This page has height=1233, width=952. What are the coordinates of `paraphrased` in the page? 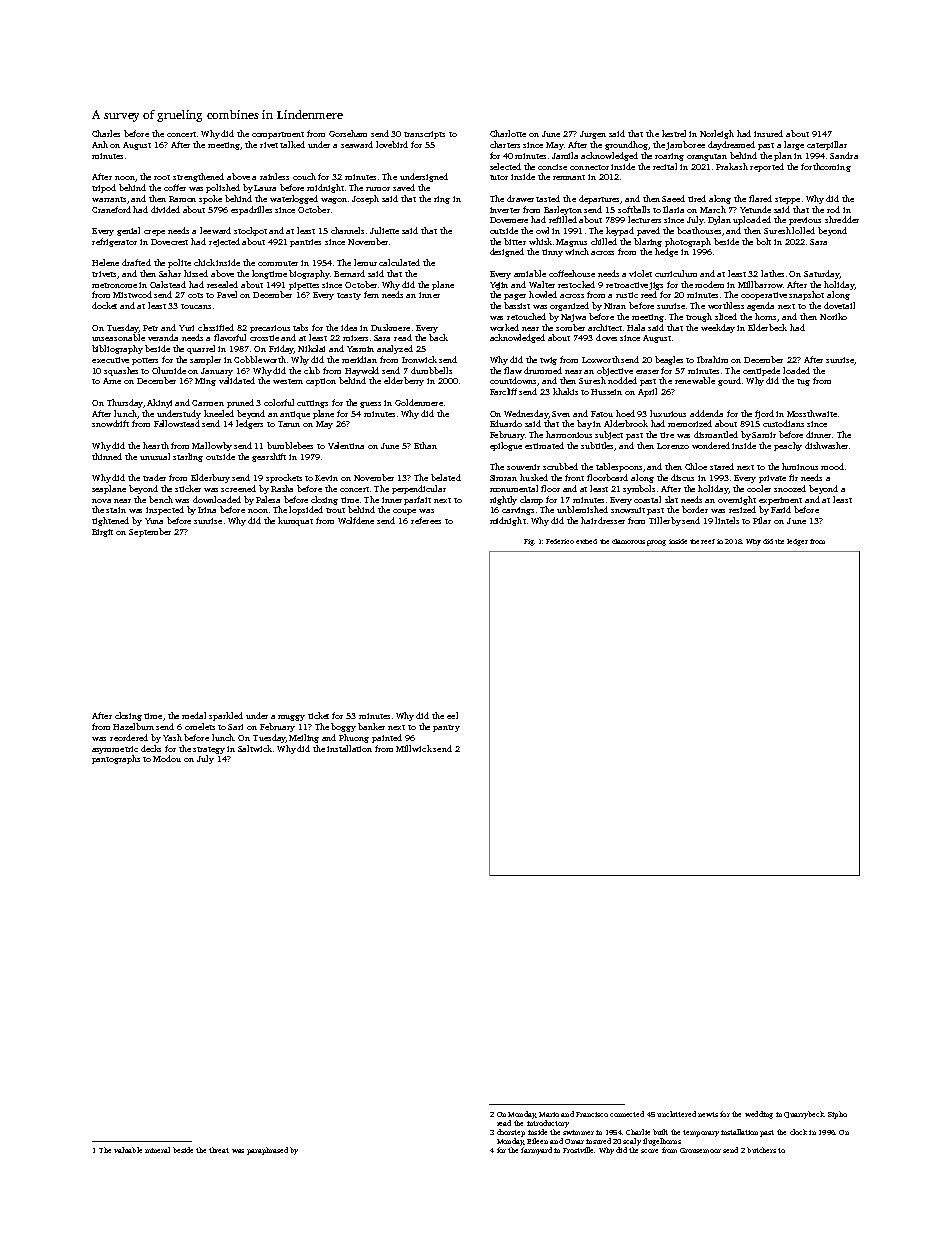 It's located at (267, 1151).
